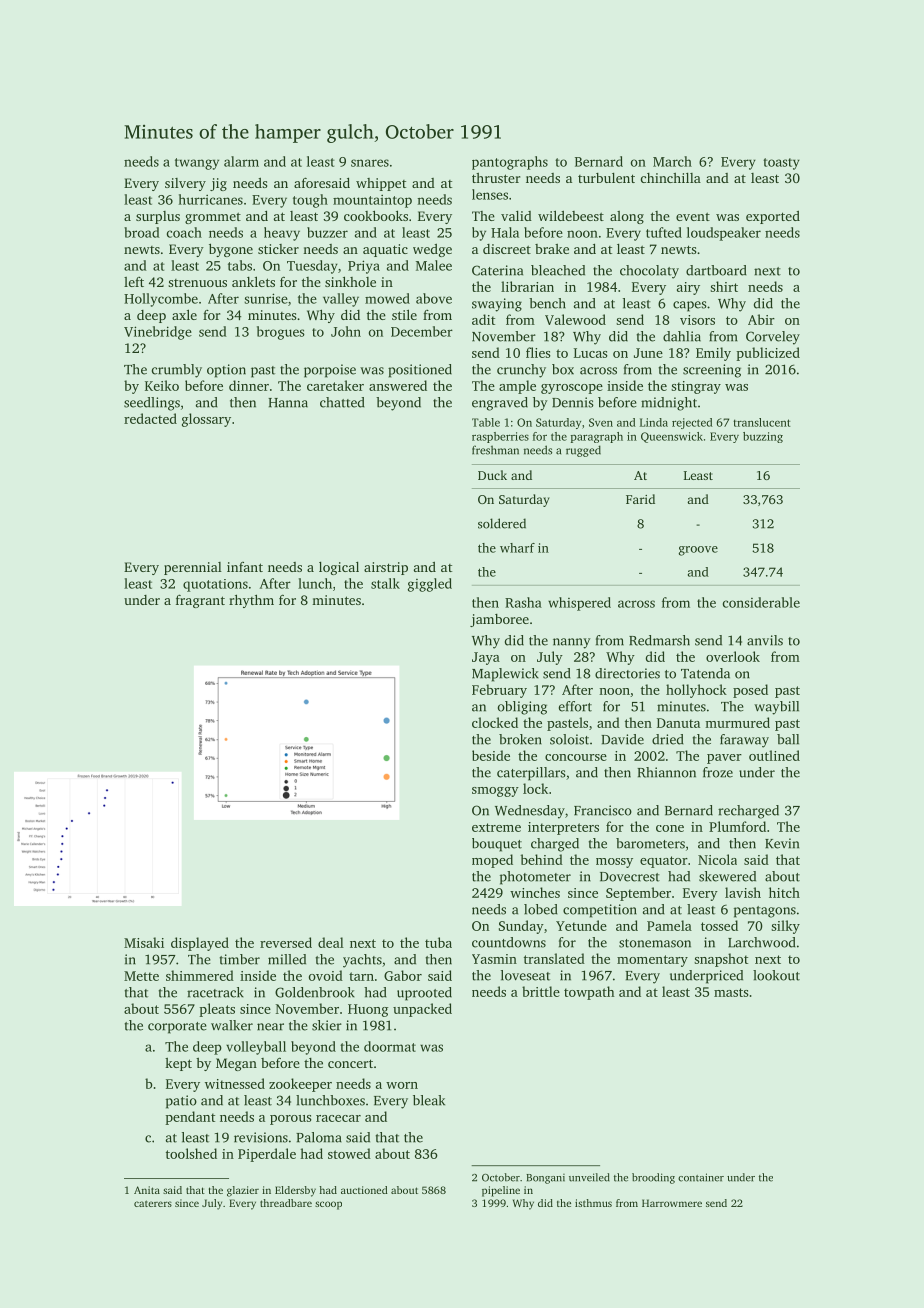 The width and height of the screenshot is (924, 1308). What do you see at coordinates (672, 1203) in the screenshot?
I see `Harrowmere` at bounding box center [672, 1203].
